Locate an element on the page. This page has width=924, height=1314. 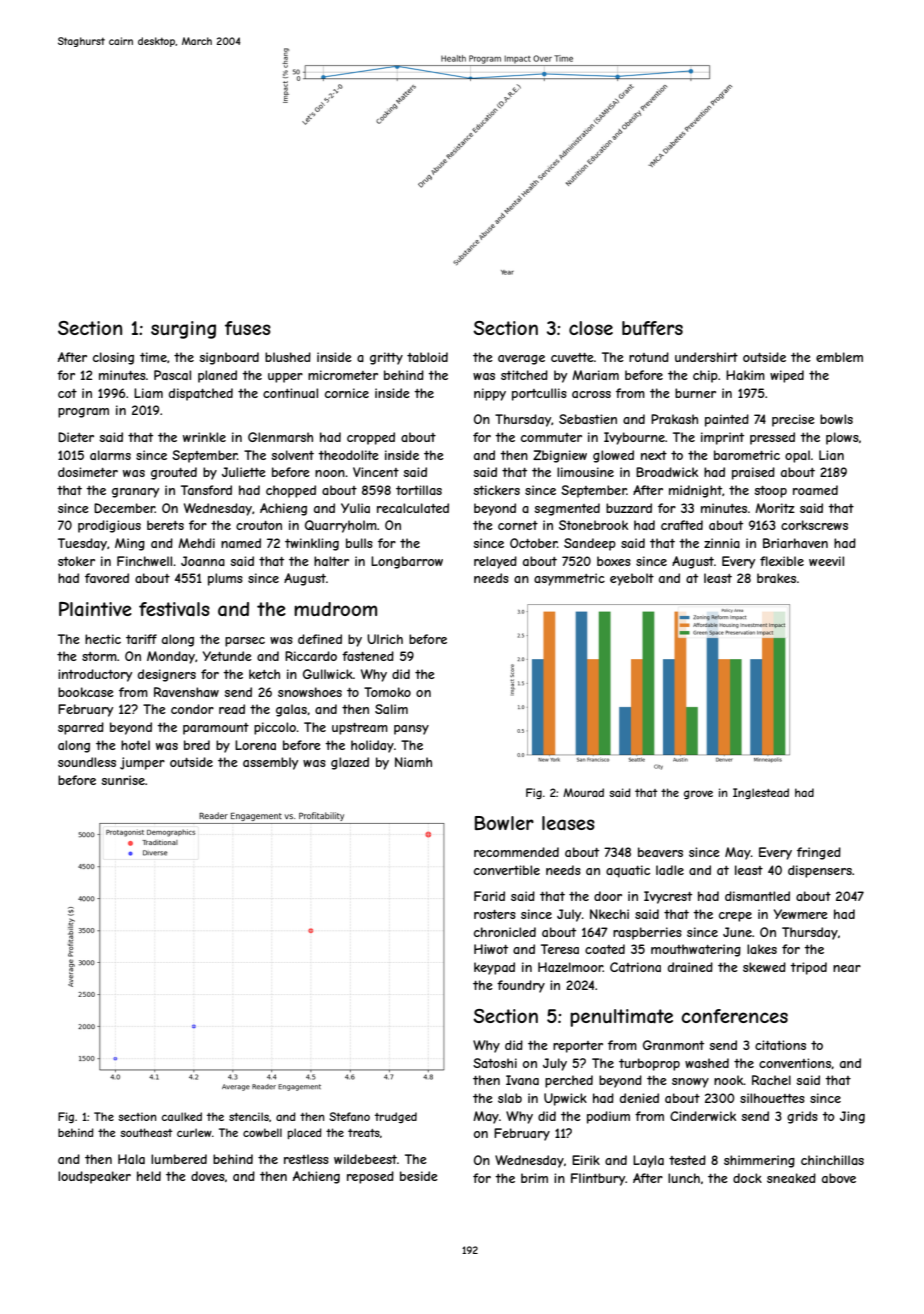
blushed is located at coordinates (288, 357).
